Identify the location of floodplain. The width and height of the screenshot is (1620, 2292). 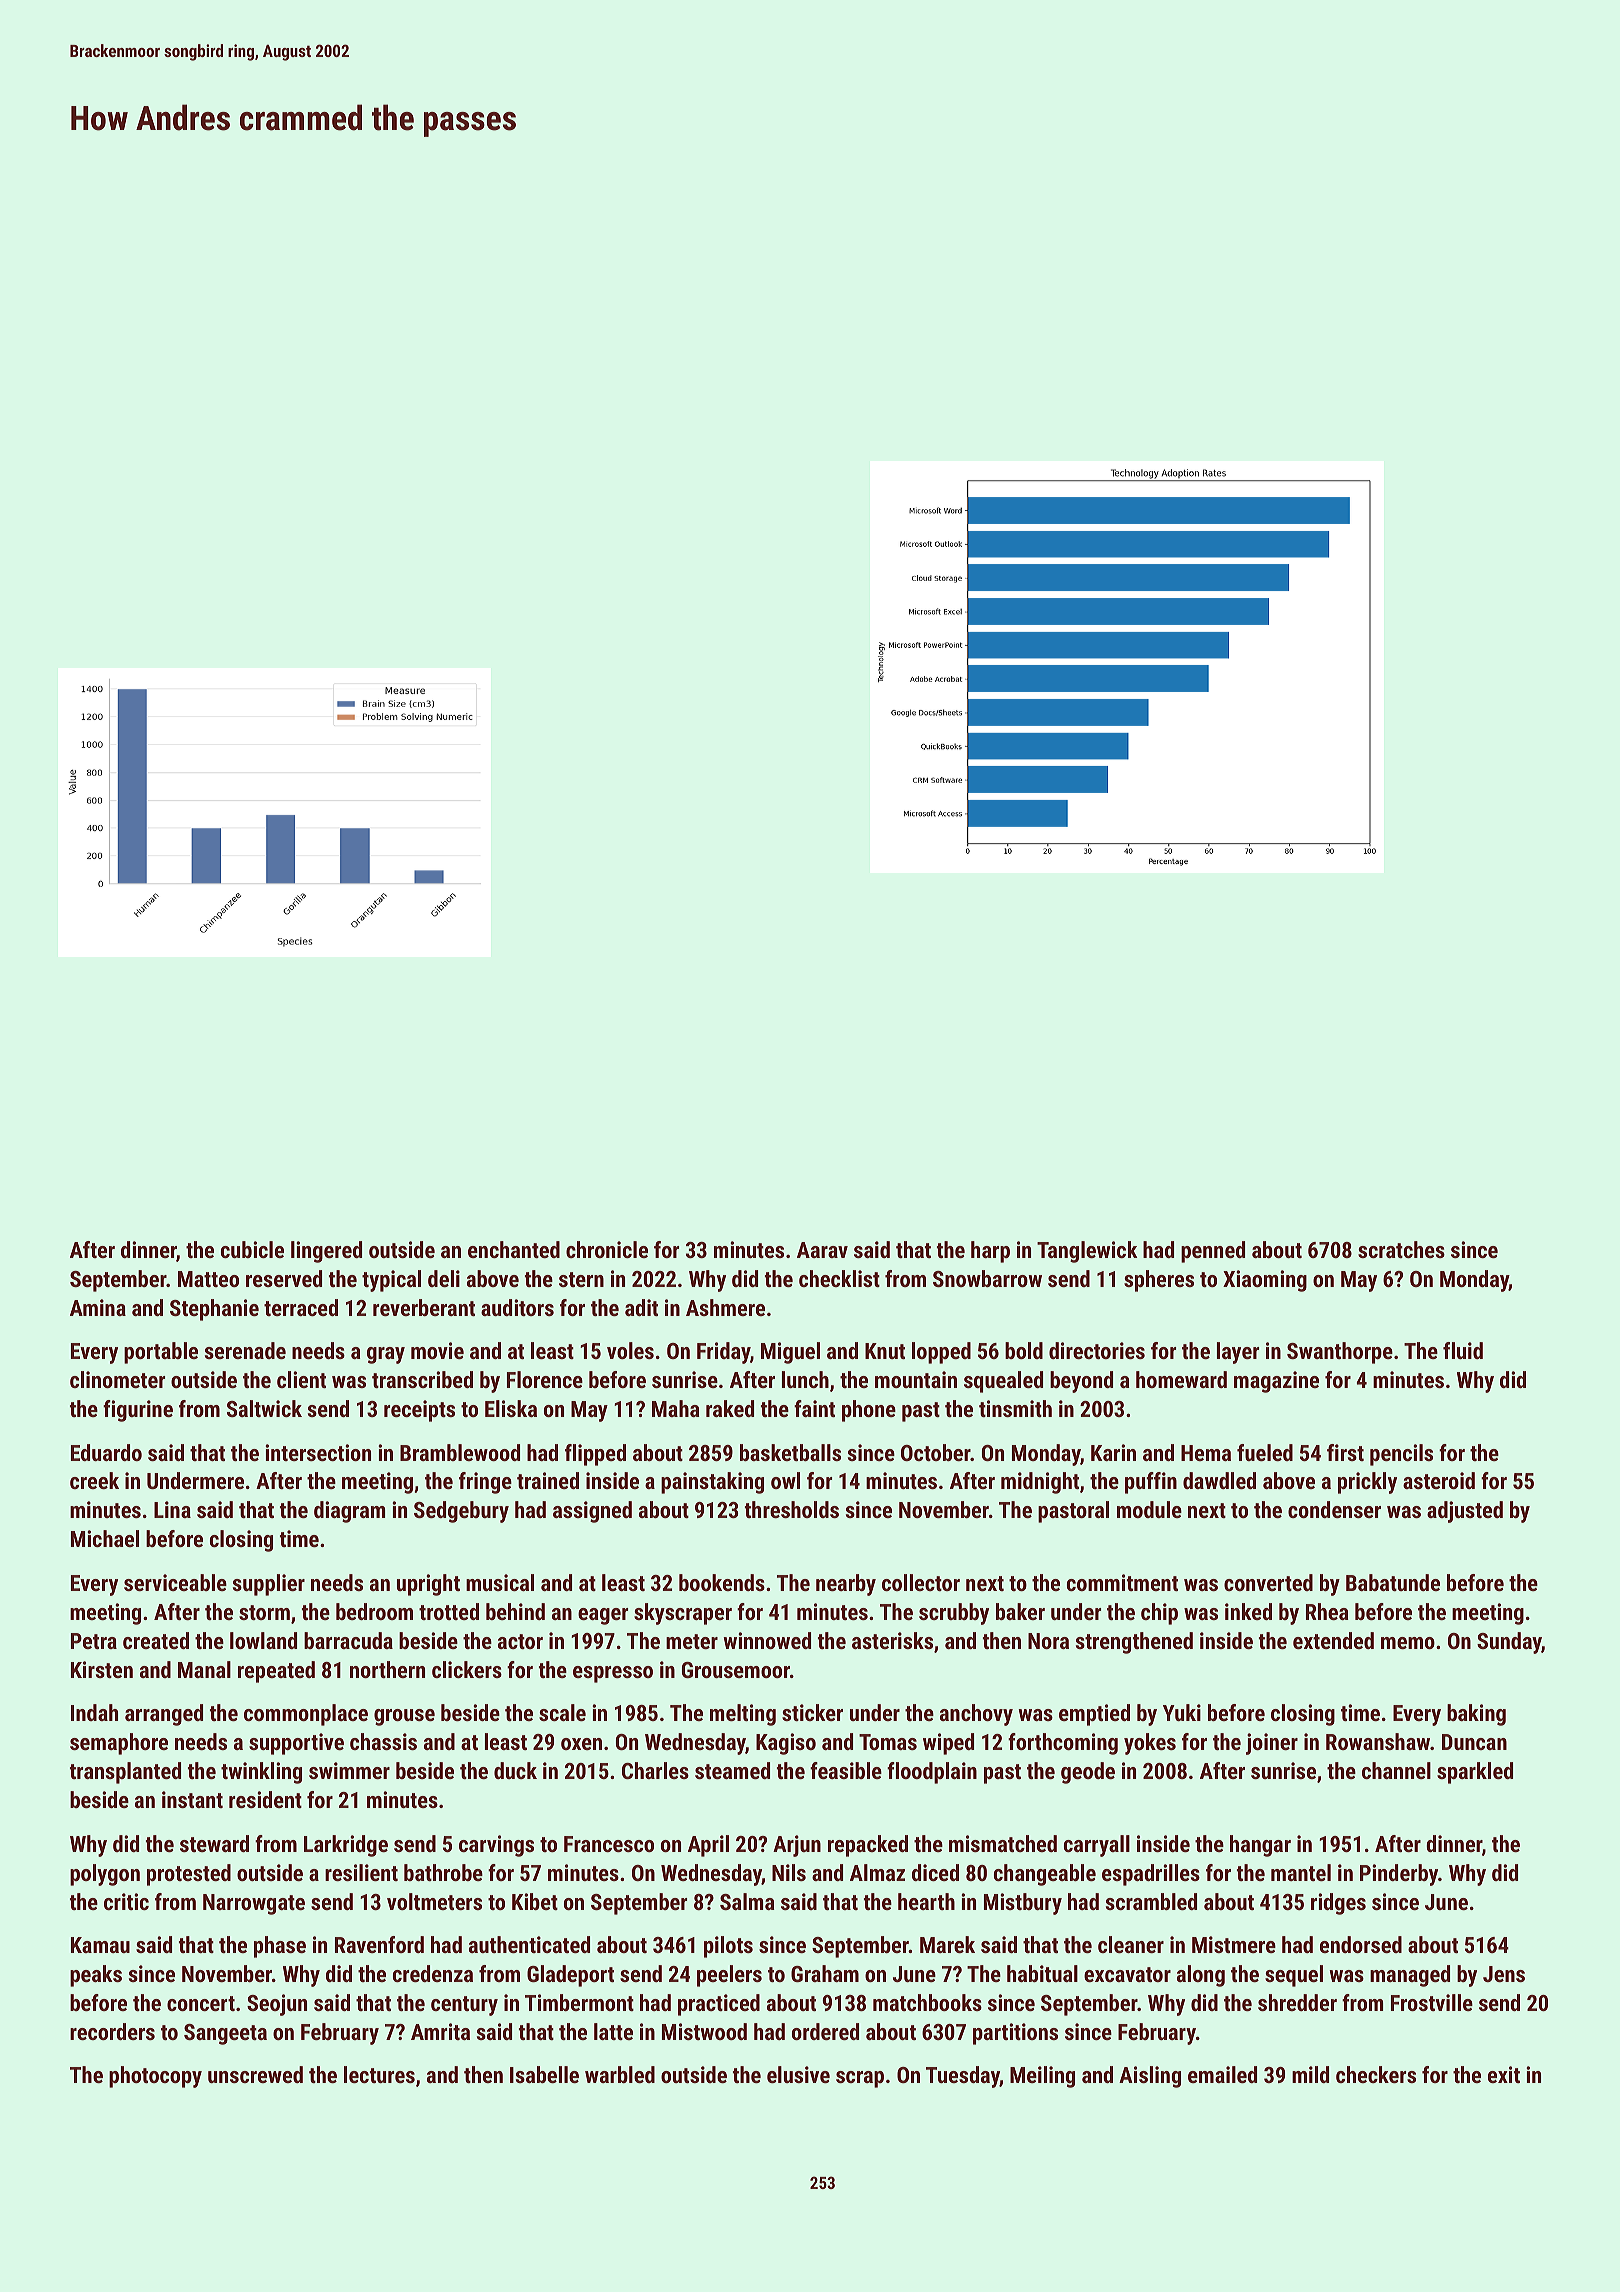
(932, 1773).
